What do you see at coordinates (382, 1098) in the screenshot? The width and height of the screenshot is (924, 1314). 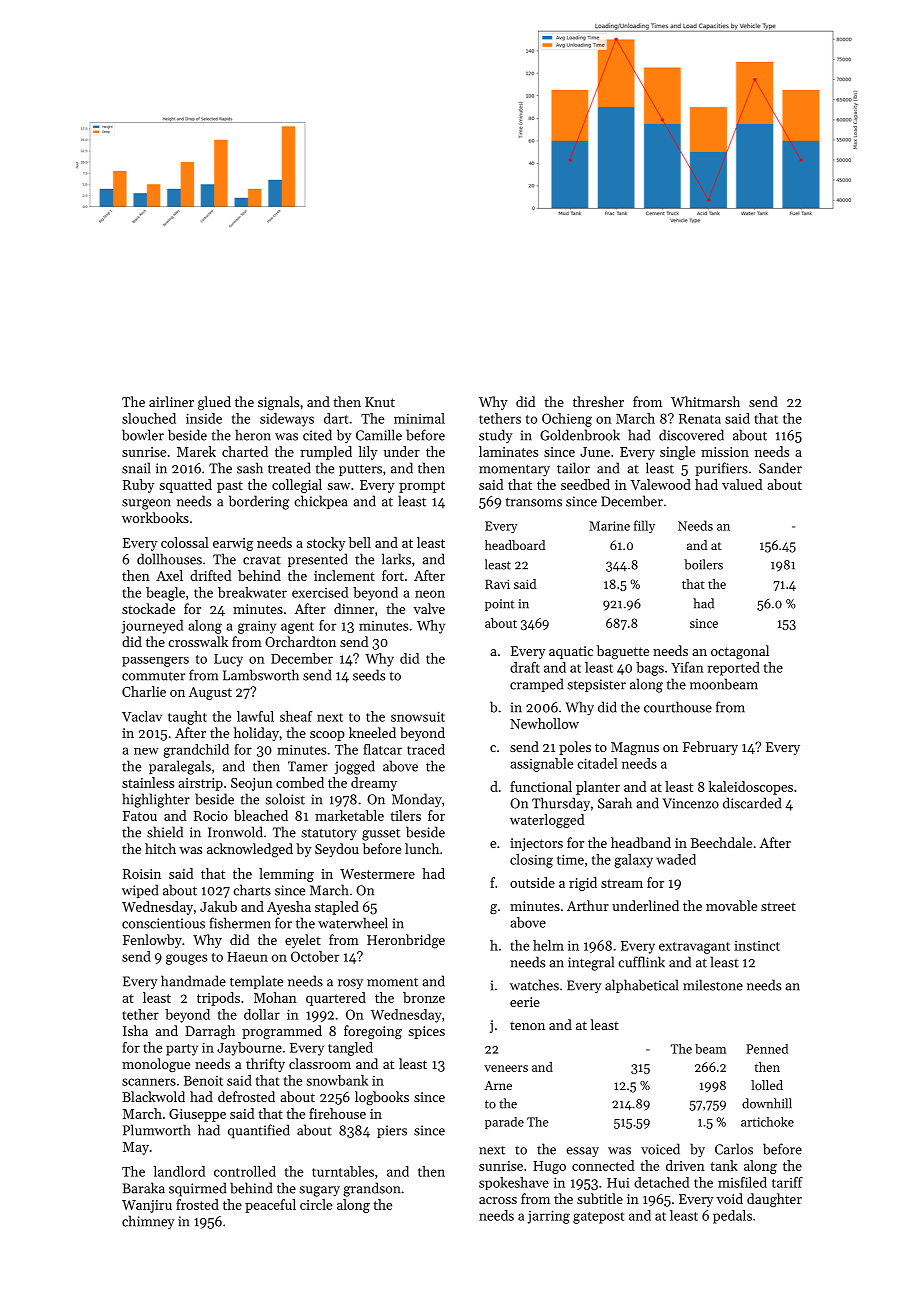 I see `logbooks` at bounding box center [382, 1098].
